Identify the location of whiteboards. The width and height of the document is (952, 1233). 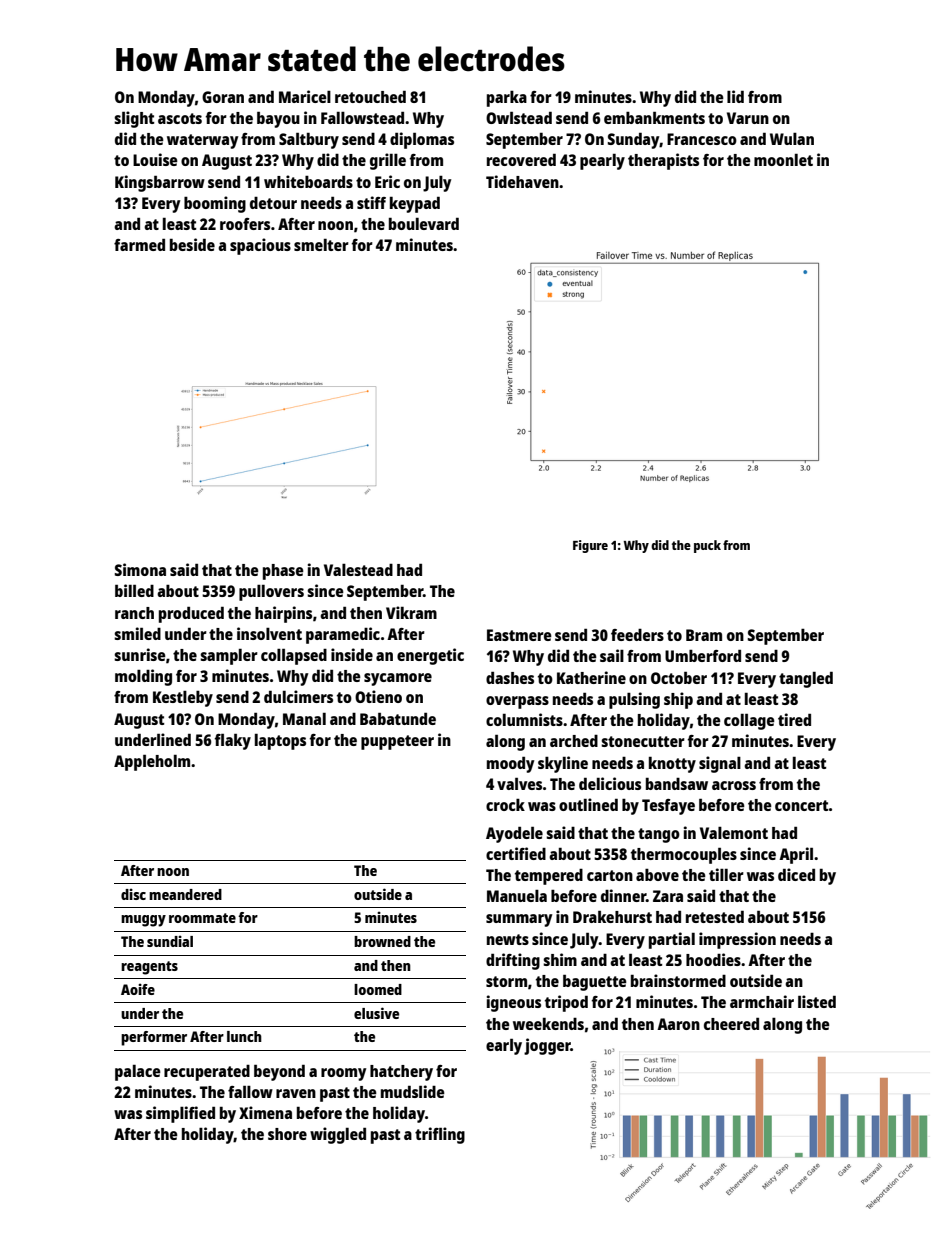
(308, 181).
